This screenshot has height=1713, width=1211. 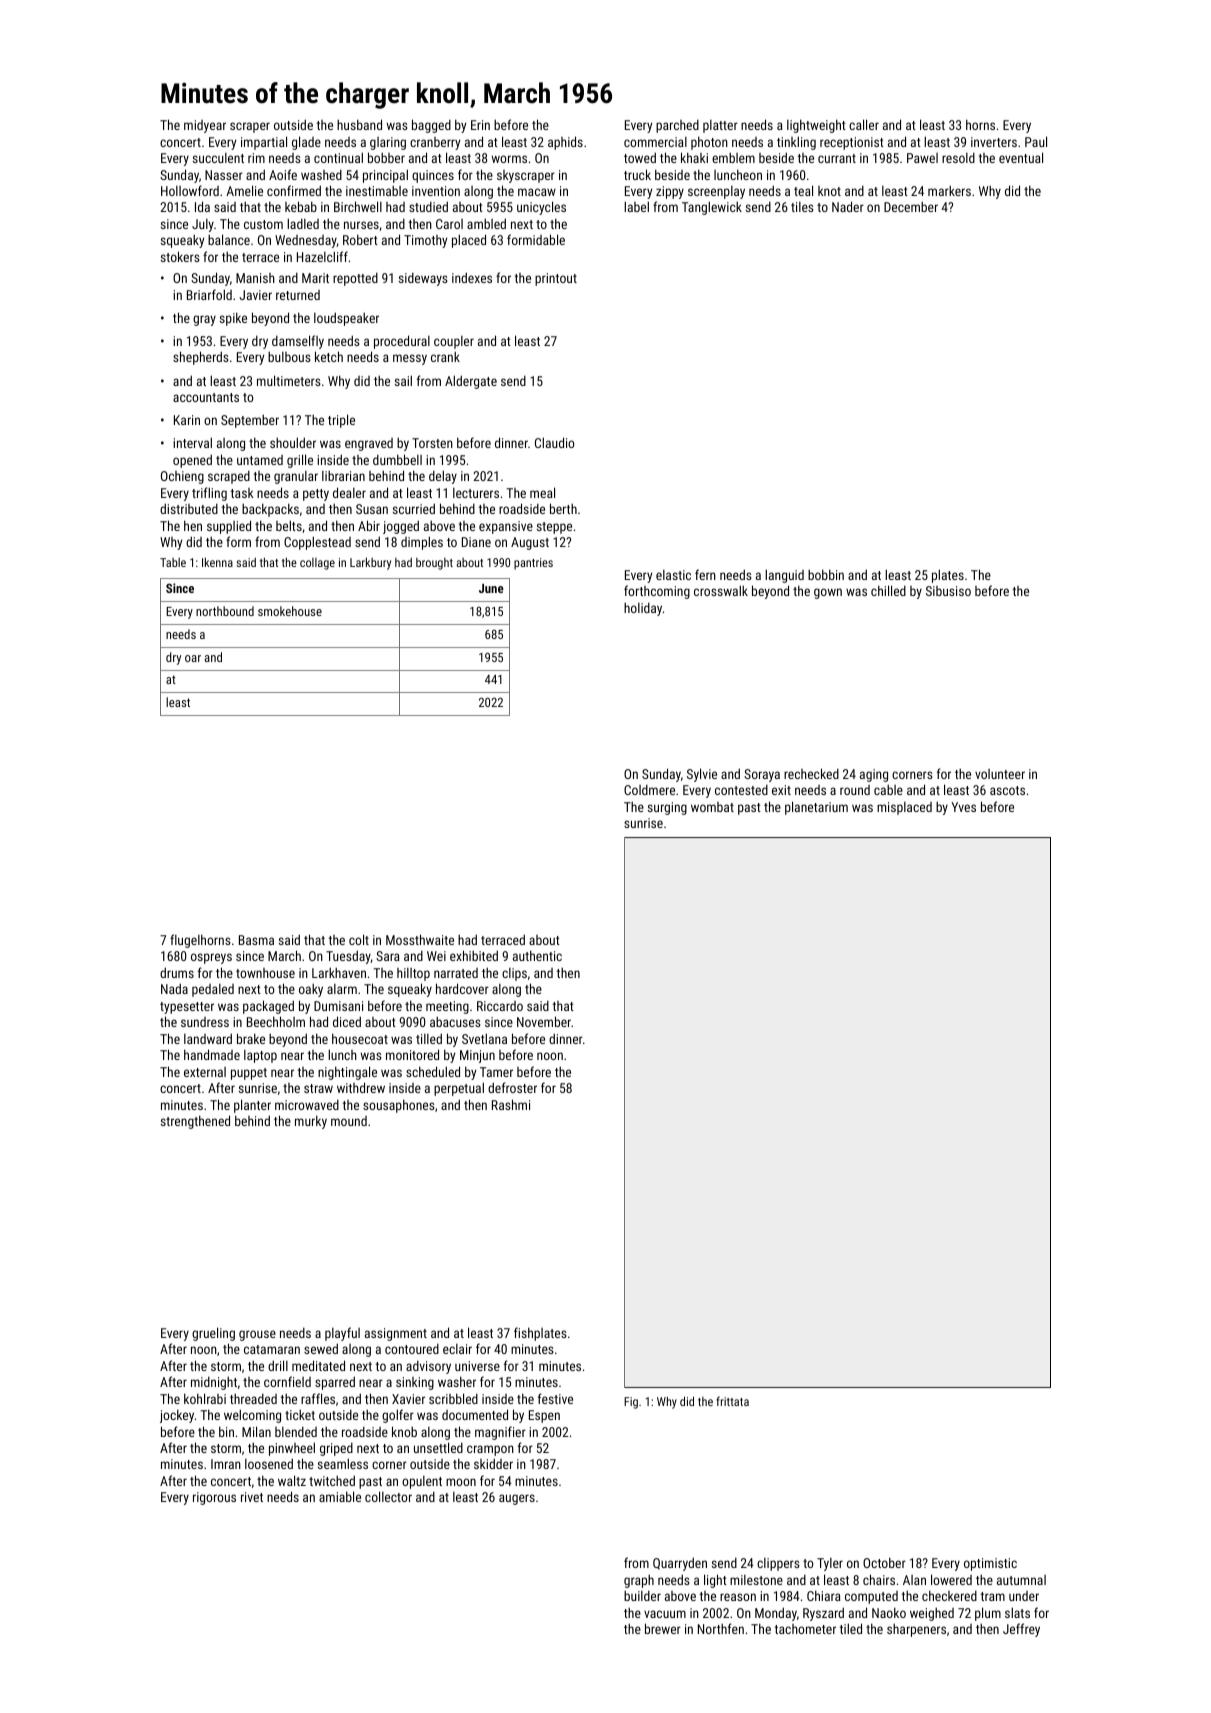 I want to click on December, so click(x=911, y=207).
